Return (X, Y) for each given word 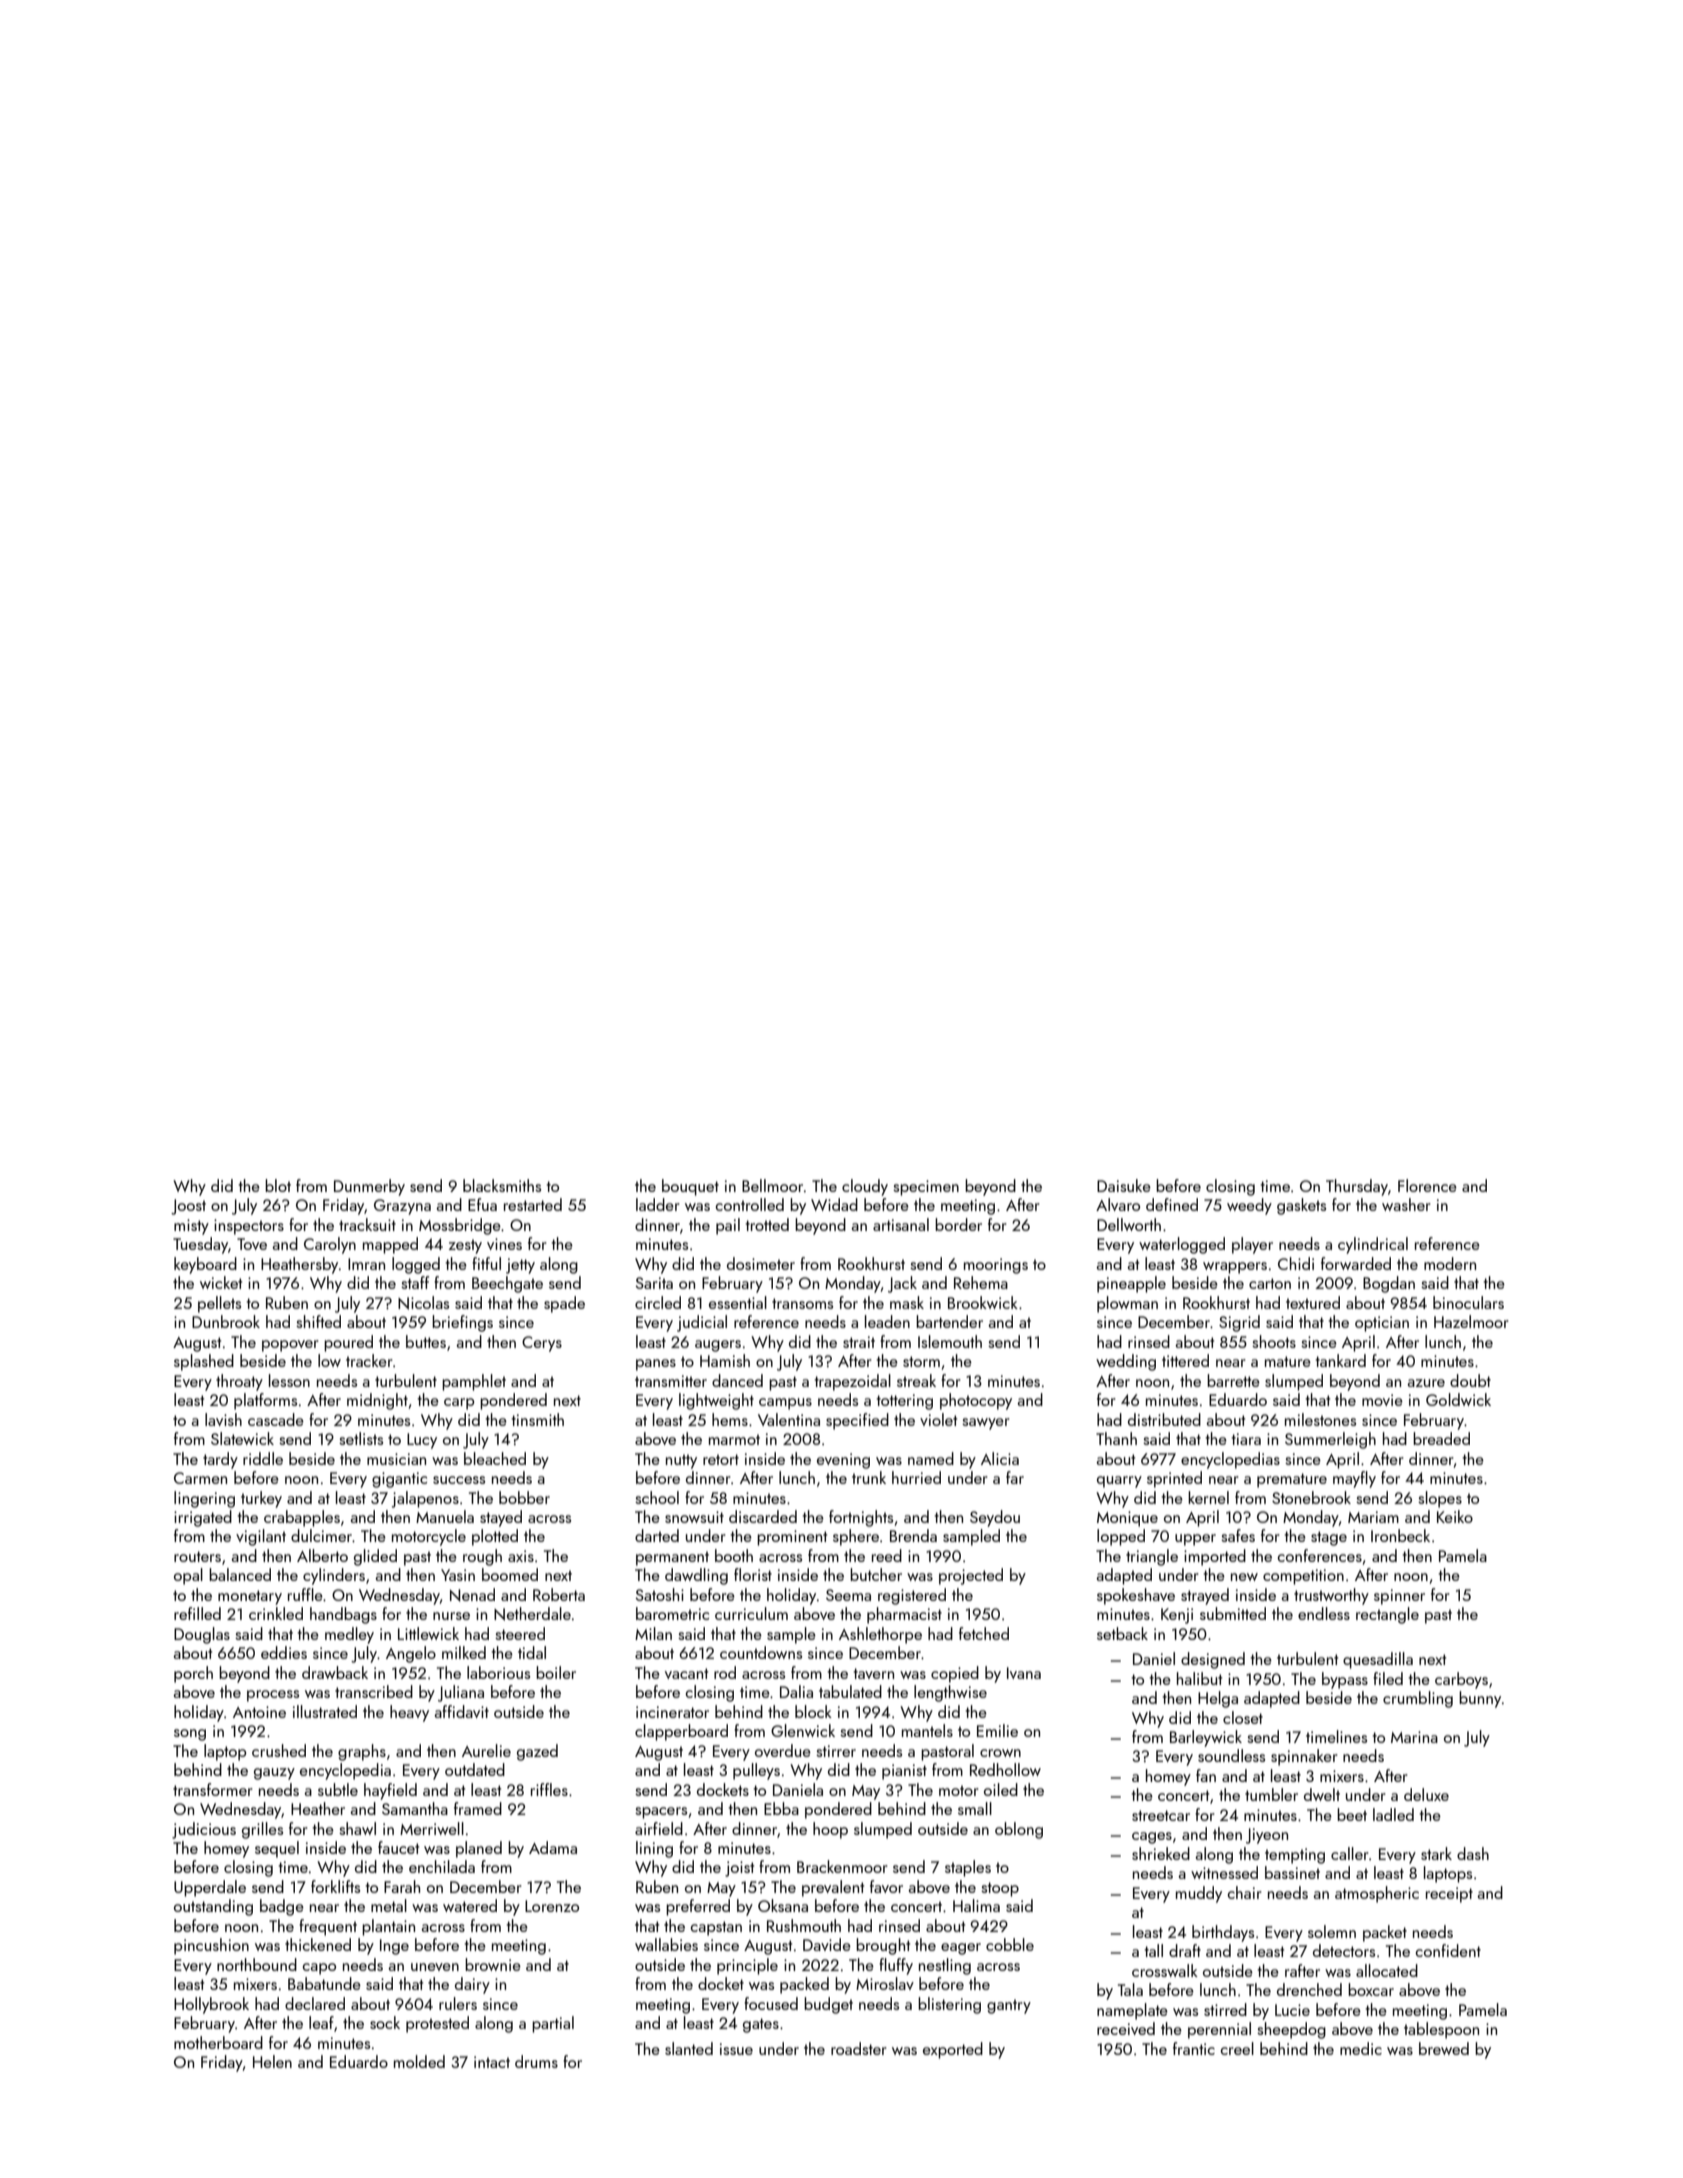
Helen (272, 2061)
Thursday (1357, 1187)
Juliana (461, 1693)
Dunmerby (369, 1187)
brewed (1444, 2048)
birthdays (1223, 1933)
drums (536, 2061)
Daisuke (1124, 1185)
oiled (1001, 1789)
